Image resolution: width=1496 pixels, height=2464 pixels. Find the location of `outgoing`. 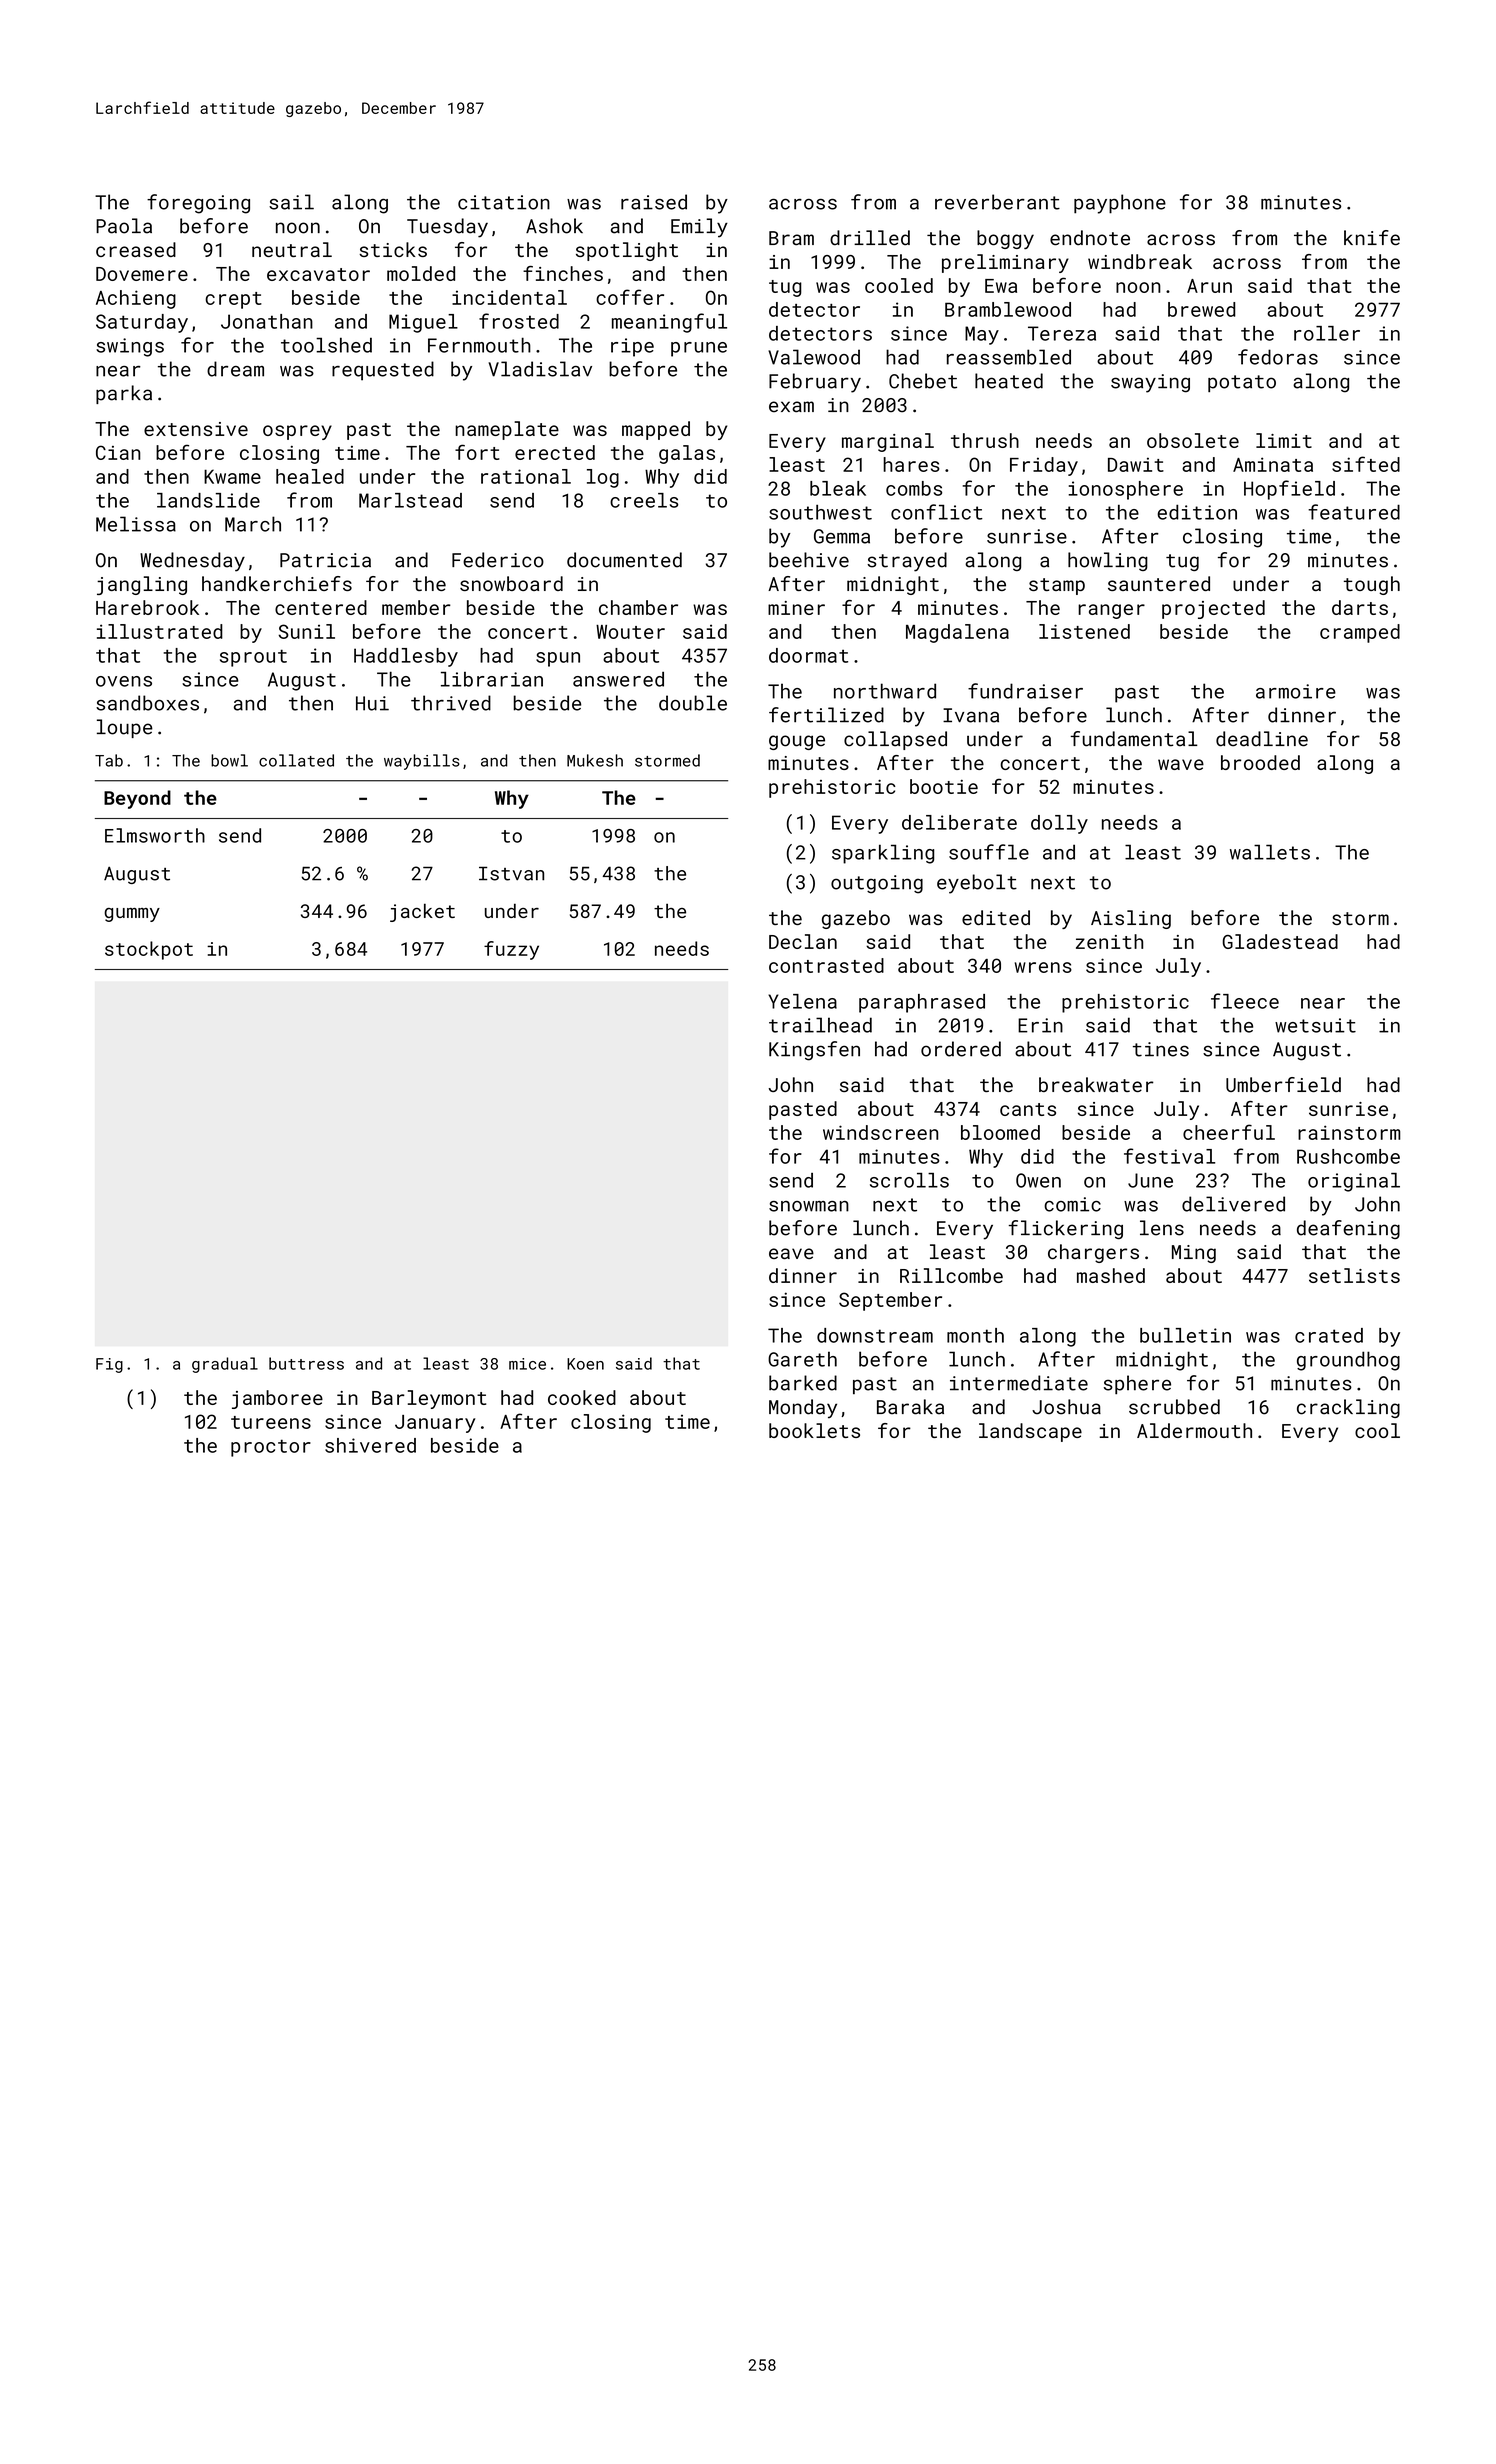

outgoing is located at coordinates (877, 884).
